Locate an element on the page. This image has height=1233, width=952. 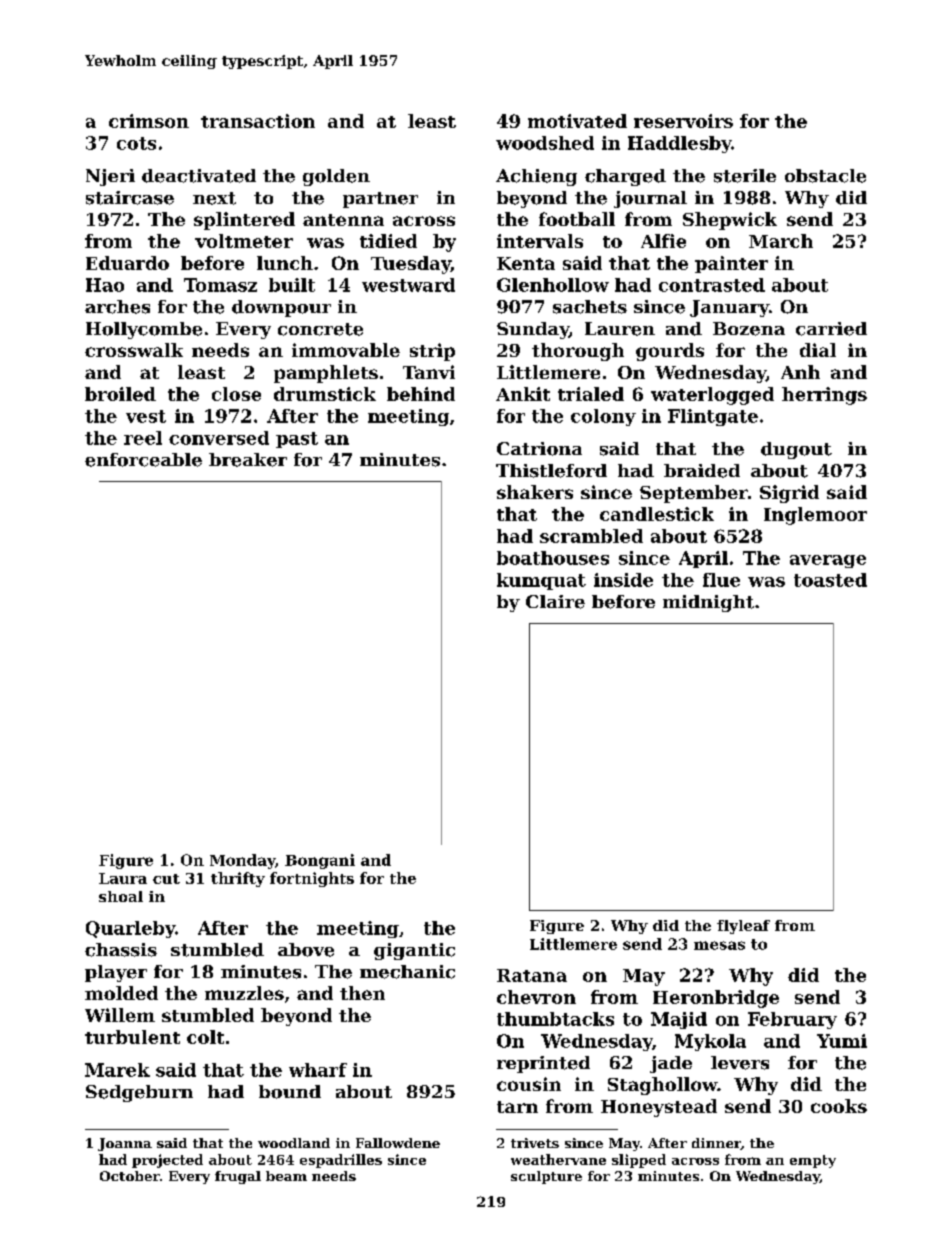
Laura is located at coordinates (123, 878).
